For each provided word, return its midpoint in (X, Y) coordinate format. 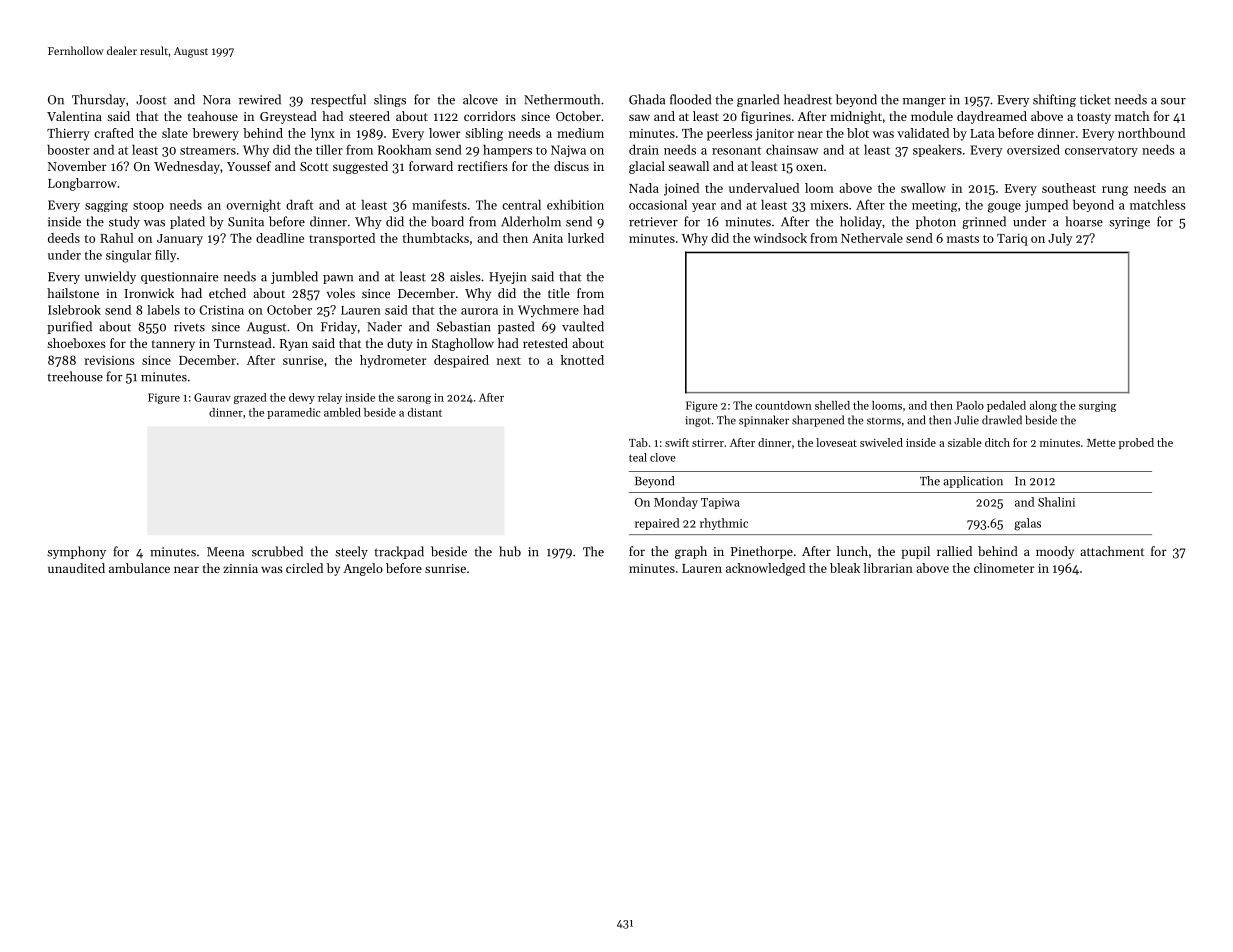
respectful (338, 100)
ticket (1095, 99)
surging (1098, 406)
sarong (414, 400)
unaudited (76, 568)
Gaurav (212, 397)
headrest (808, 99)
